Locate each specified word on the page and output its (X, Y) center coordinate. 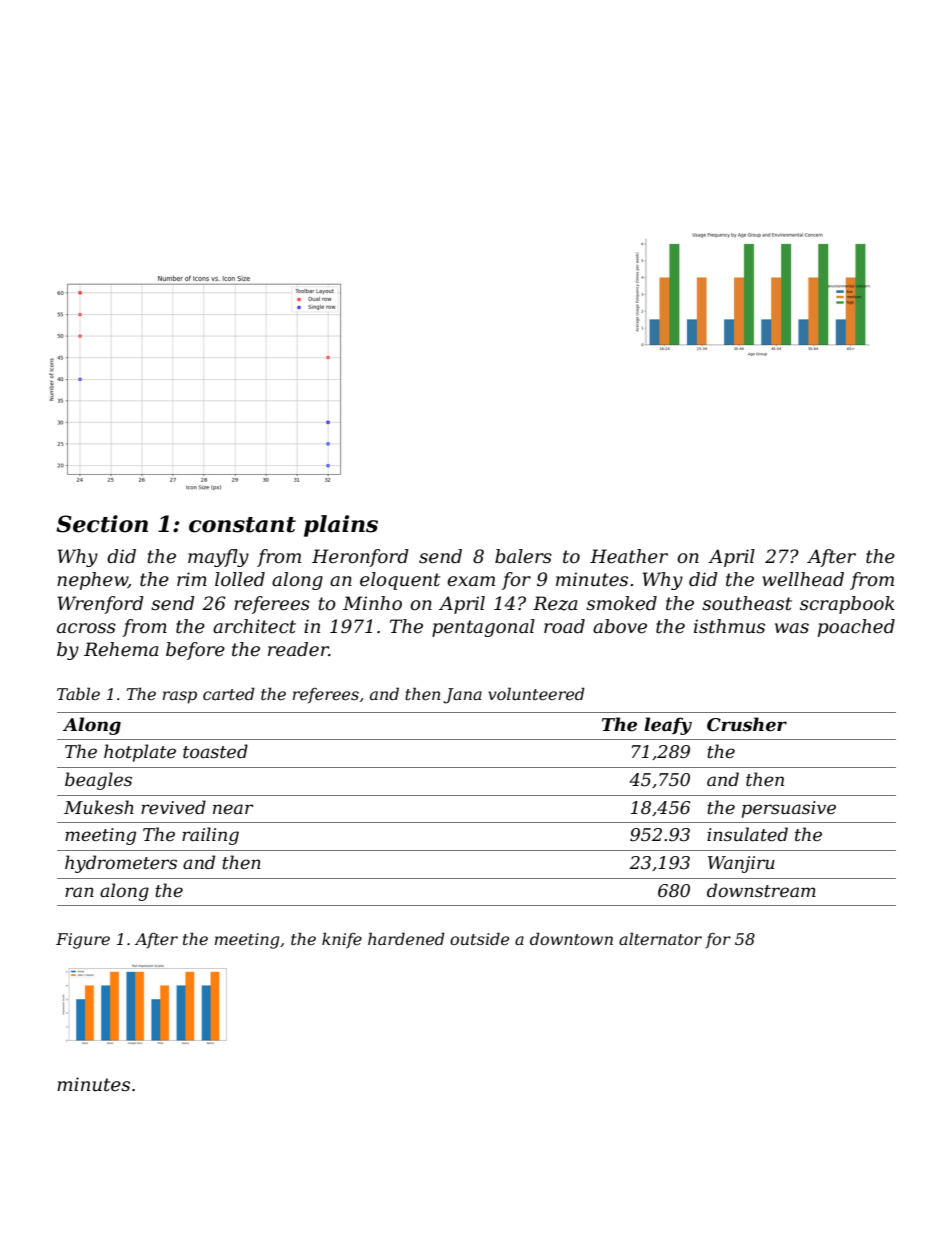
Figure (83, 941)
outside (479, 938)
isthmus (729, 626)
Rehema (121, 649)
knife (342, 940)
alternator (660, 938)
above (620, 626)
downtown (571, 938)
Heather (629, 556)
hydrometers (121, 864)
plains (341, 526)
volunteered (536, 693)
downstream (761, 890)
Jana (462, 696)
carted (229, 693)
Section (102, 524)
